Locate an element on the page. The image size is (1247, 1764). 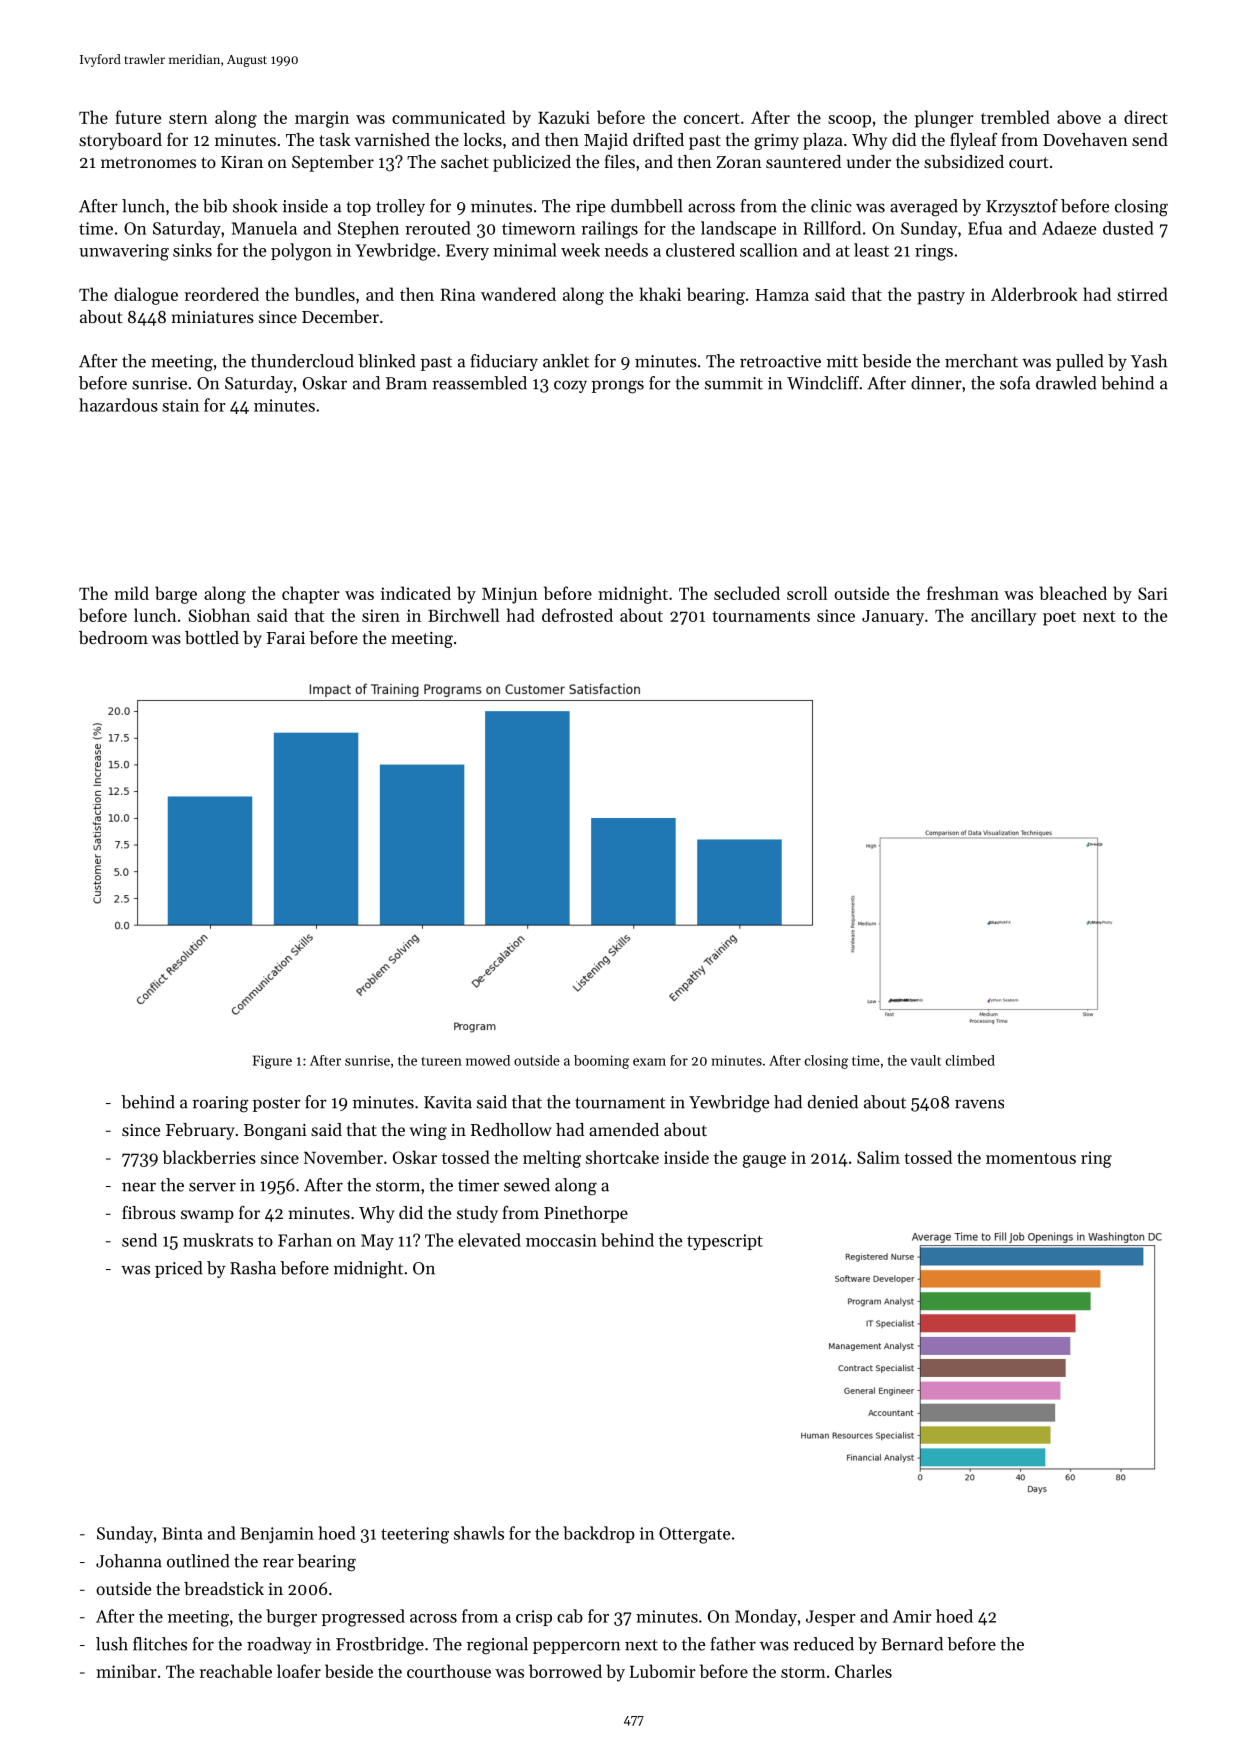
sachet is located at coordinates (465, 161).
